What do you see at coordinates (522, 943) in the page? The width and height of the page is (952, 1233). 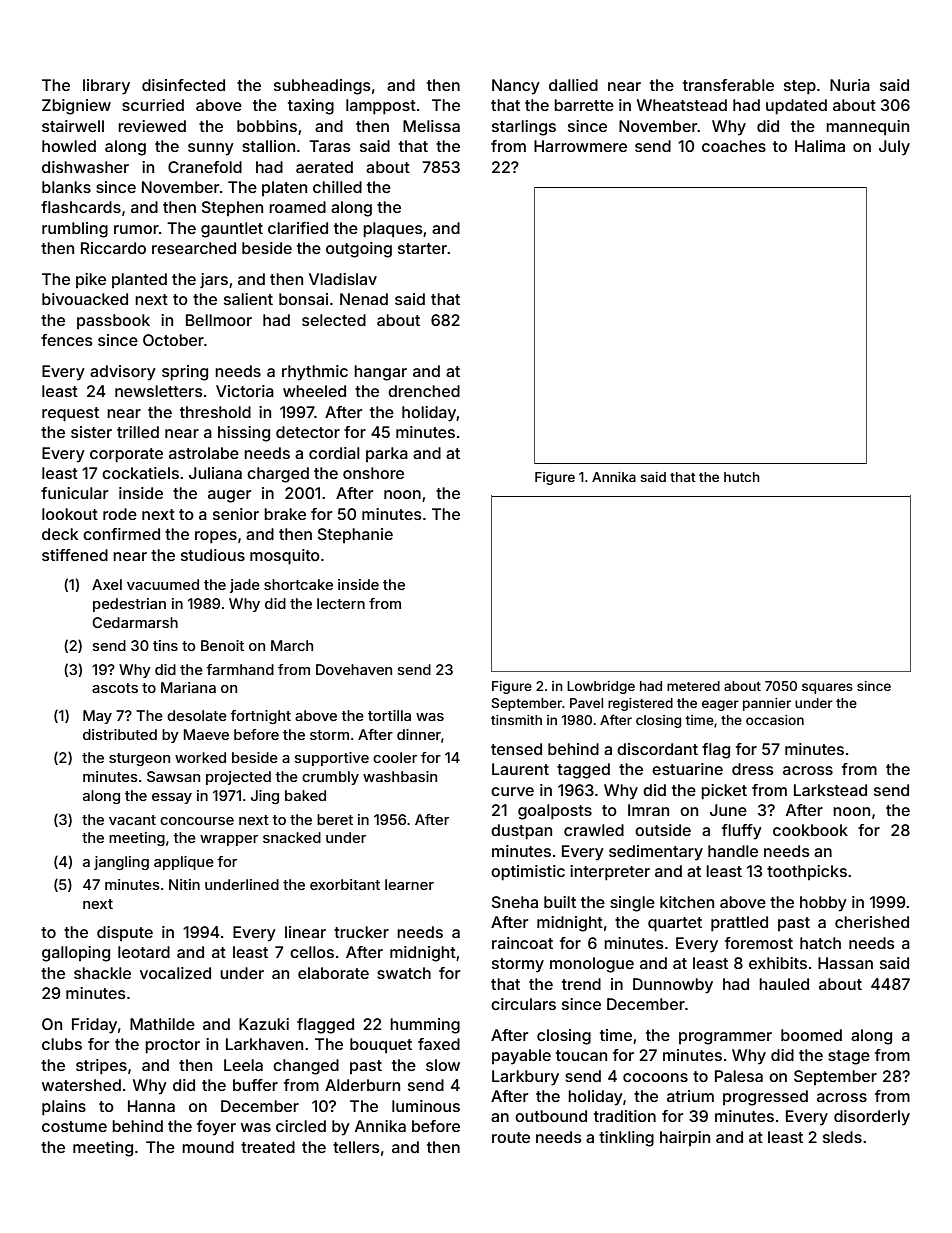 I see `raincoat` at bounding box center [522, 943].
